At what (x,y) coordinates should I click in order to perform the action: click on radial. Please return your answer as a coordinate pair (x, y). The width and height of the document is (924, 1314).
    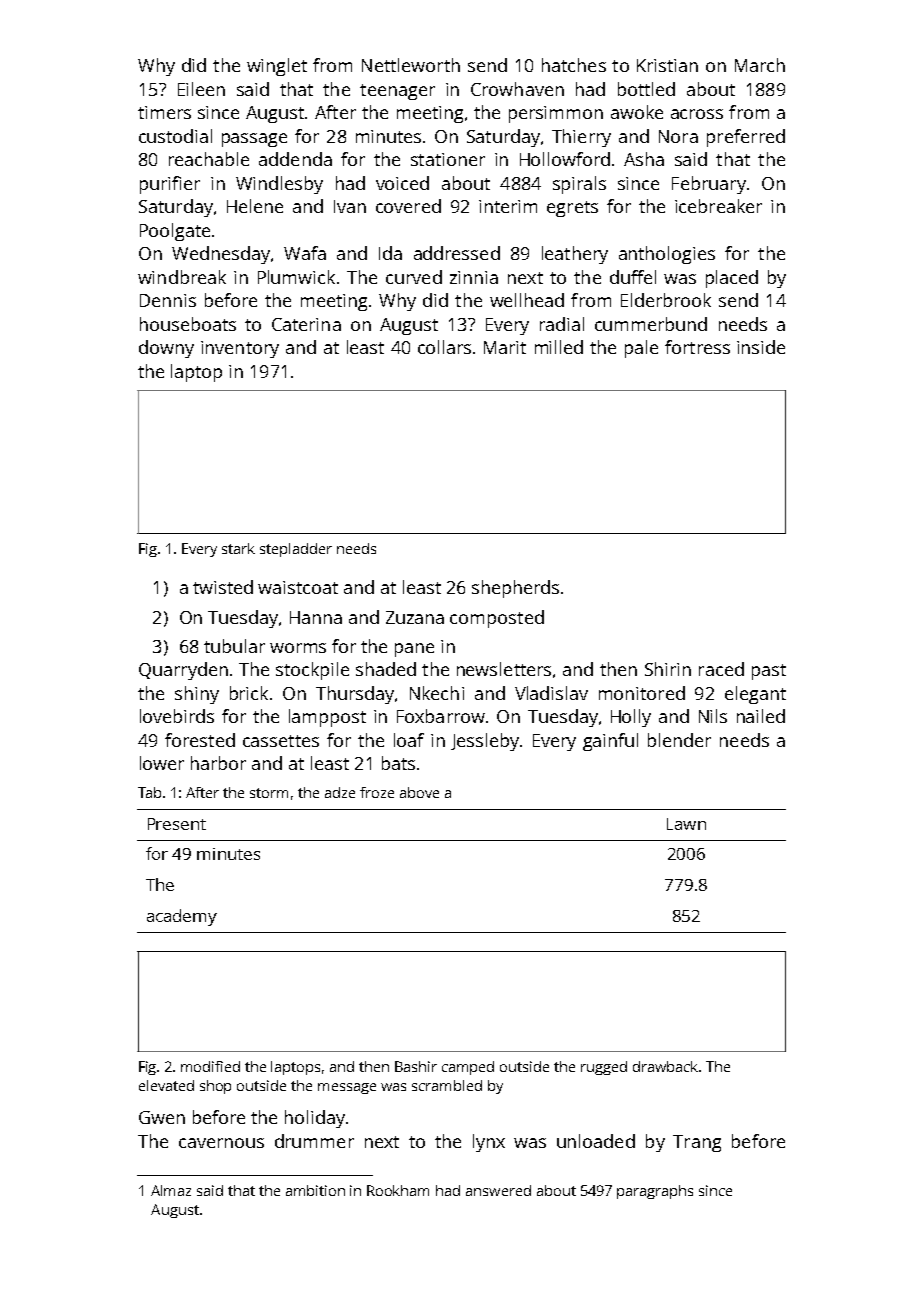
    Looking at the image, I should click on (562, 324).
